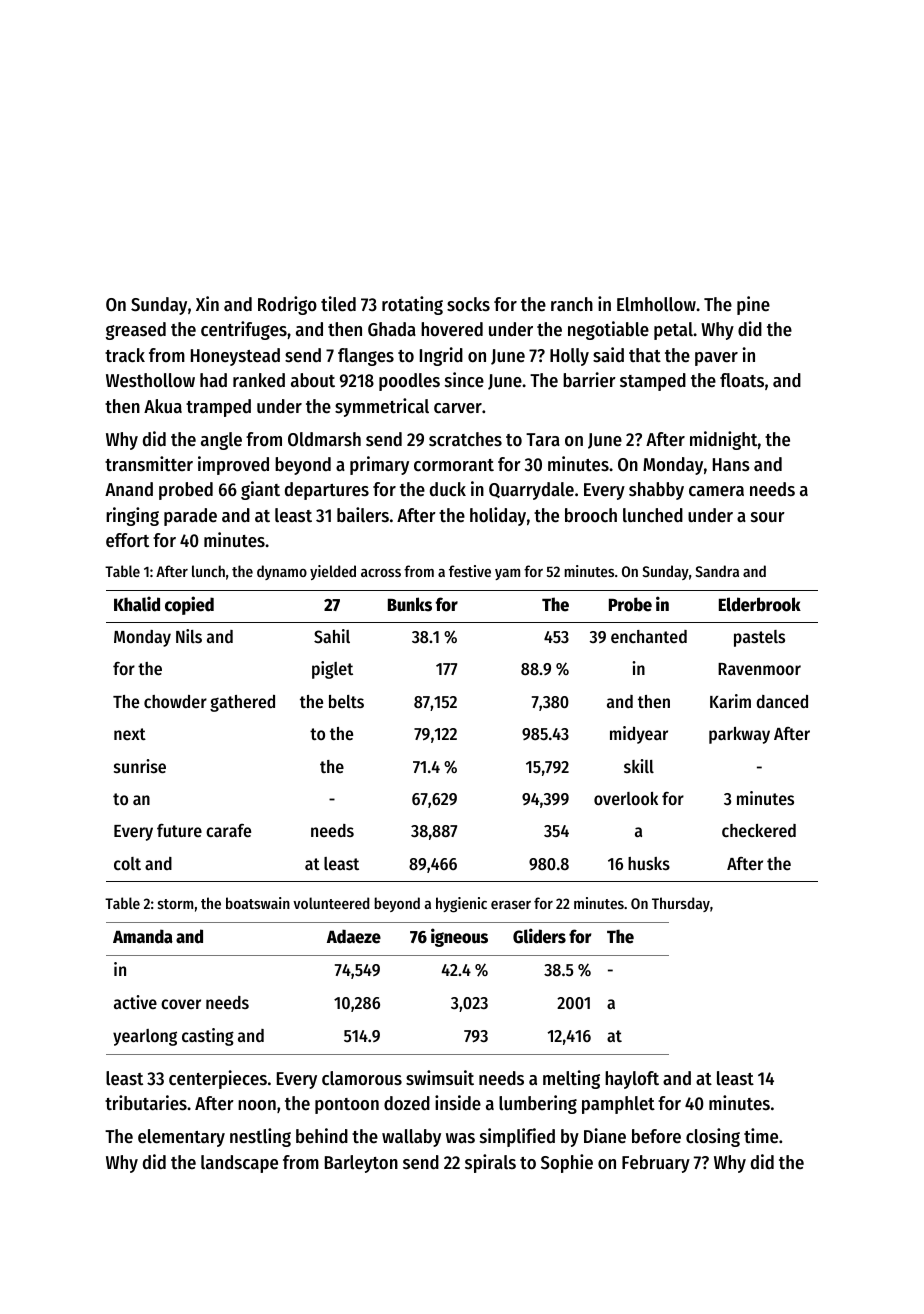 This screenshot has height=1314, width=924. I want to click on hayloft, so click(632, 1080).
